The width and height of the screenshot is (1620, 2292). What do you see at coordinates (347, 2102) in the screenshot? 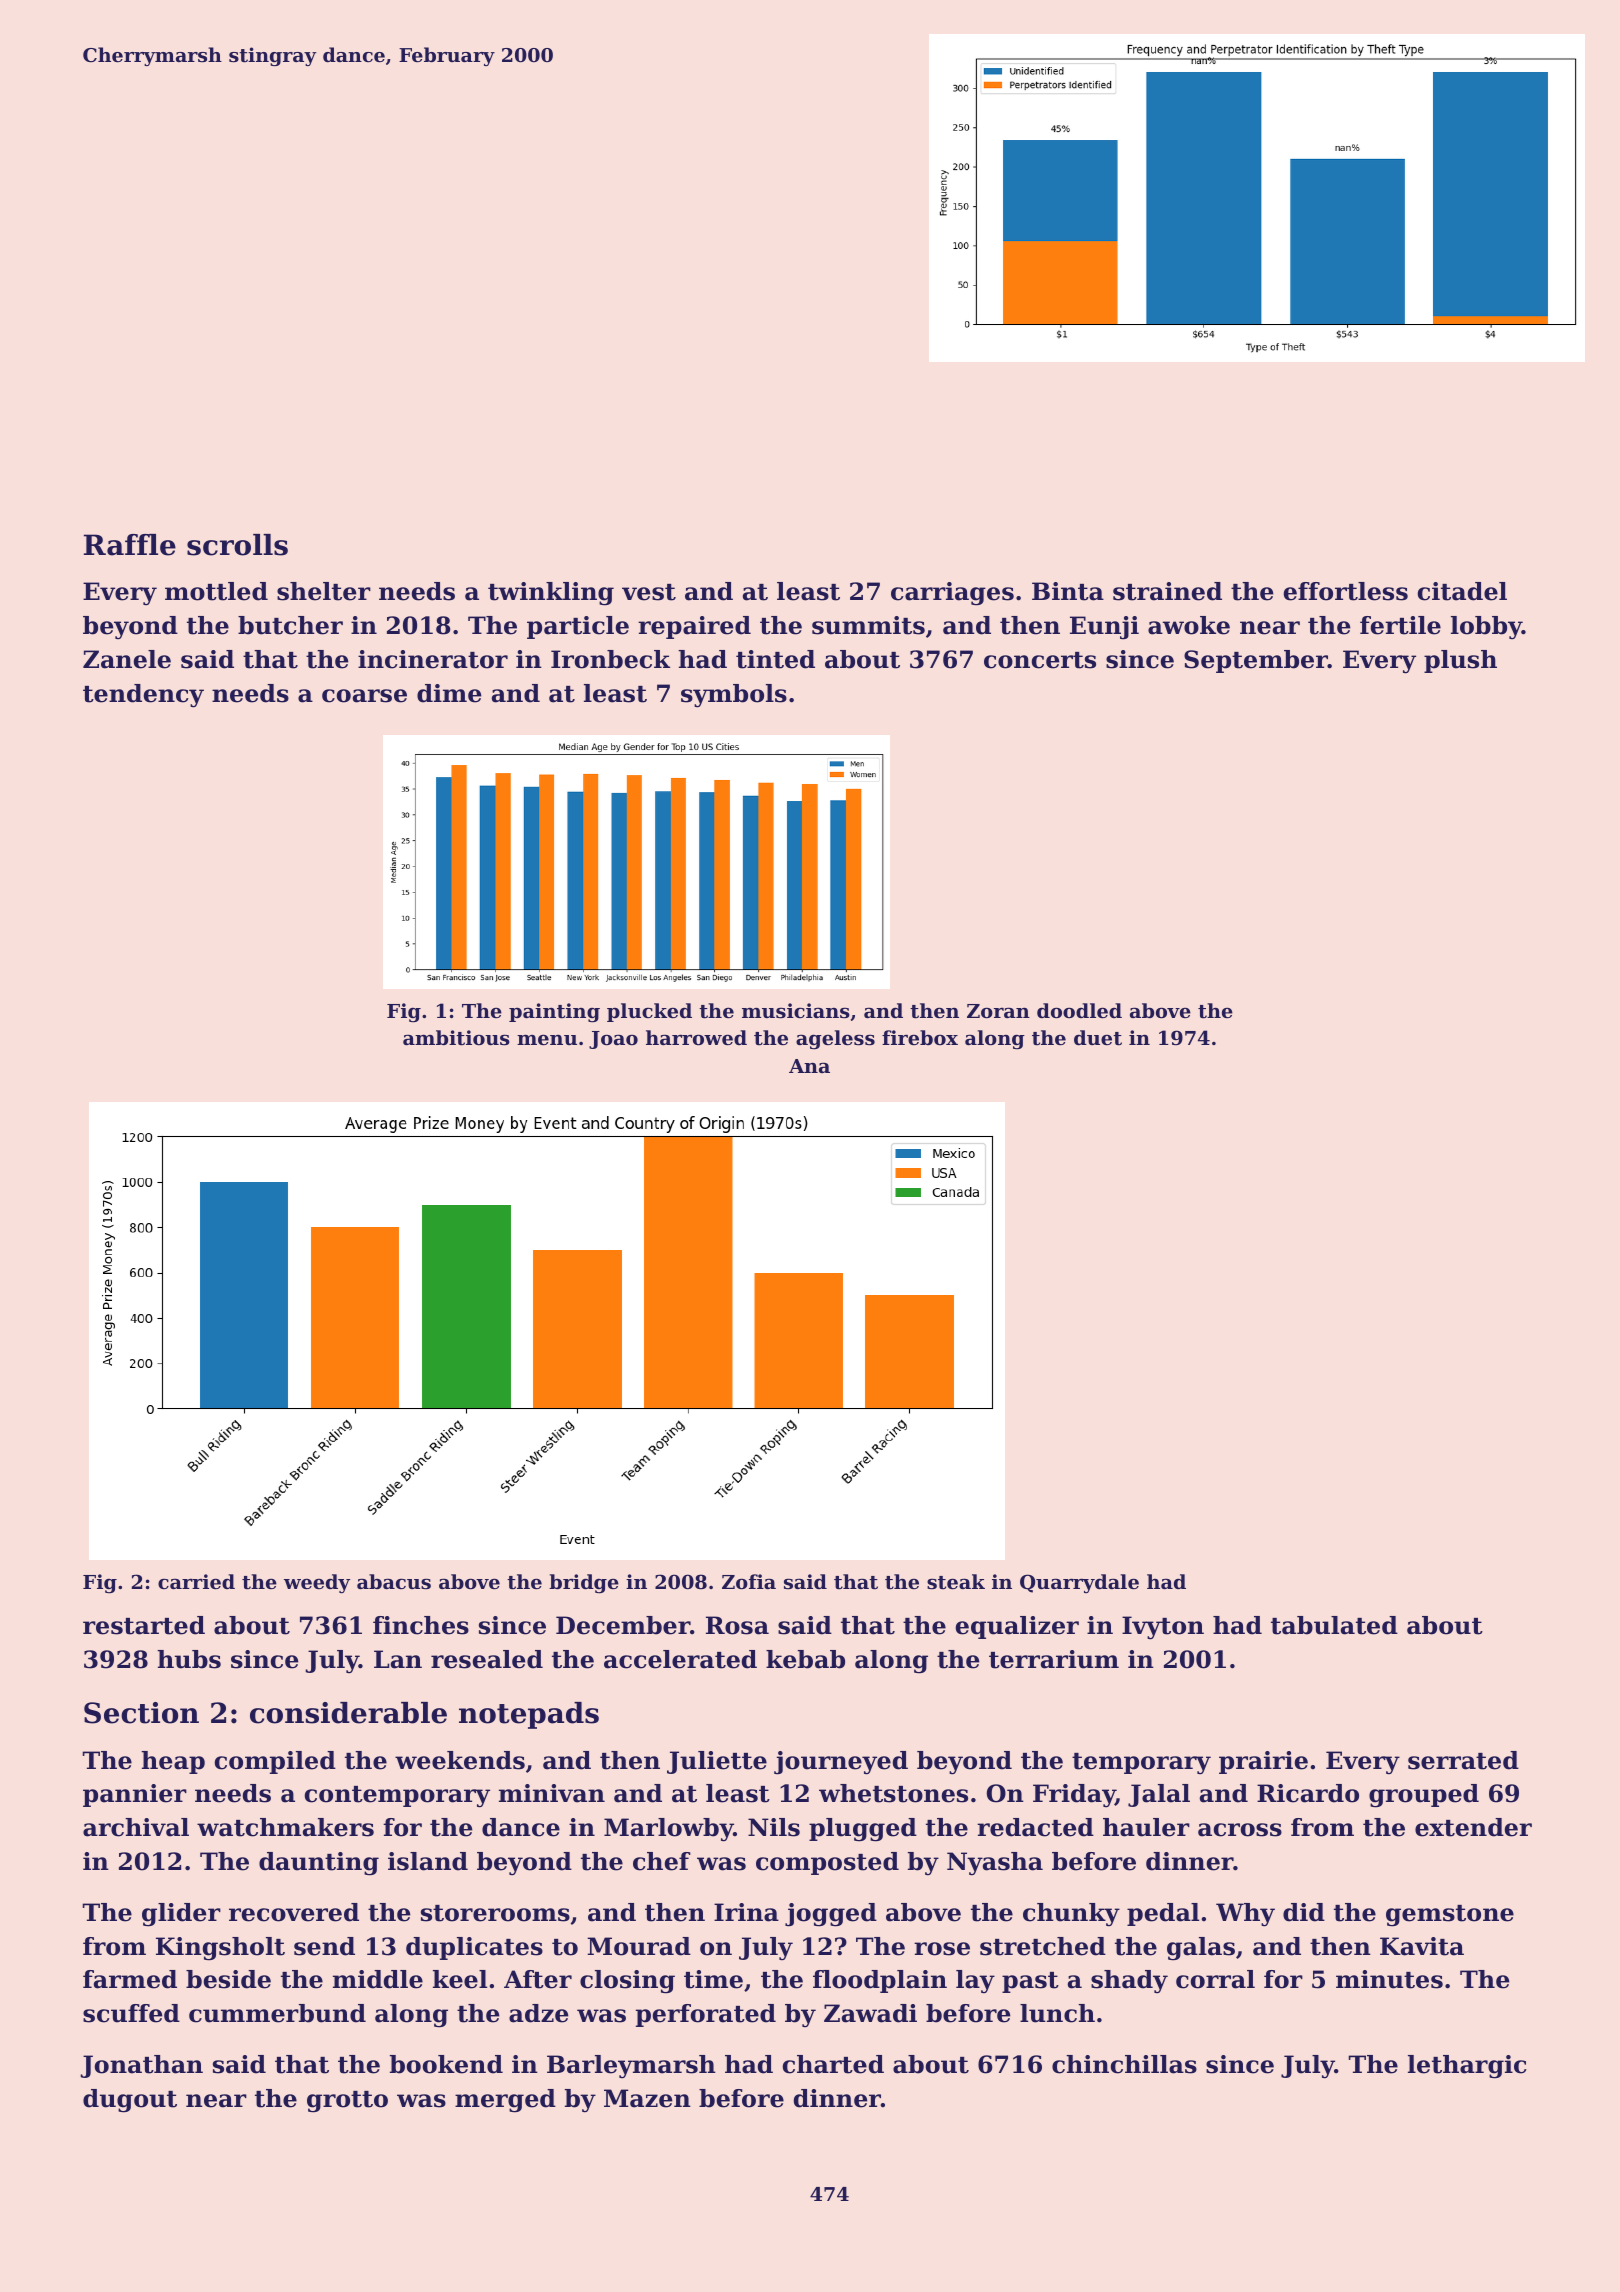
I see `grotto` at bounding box center [347, 2102].
